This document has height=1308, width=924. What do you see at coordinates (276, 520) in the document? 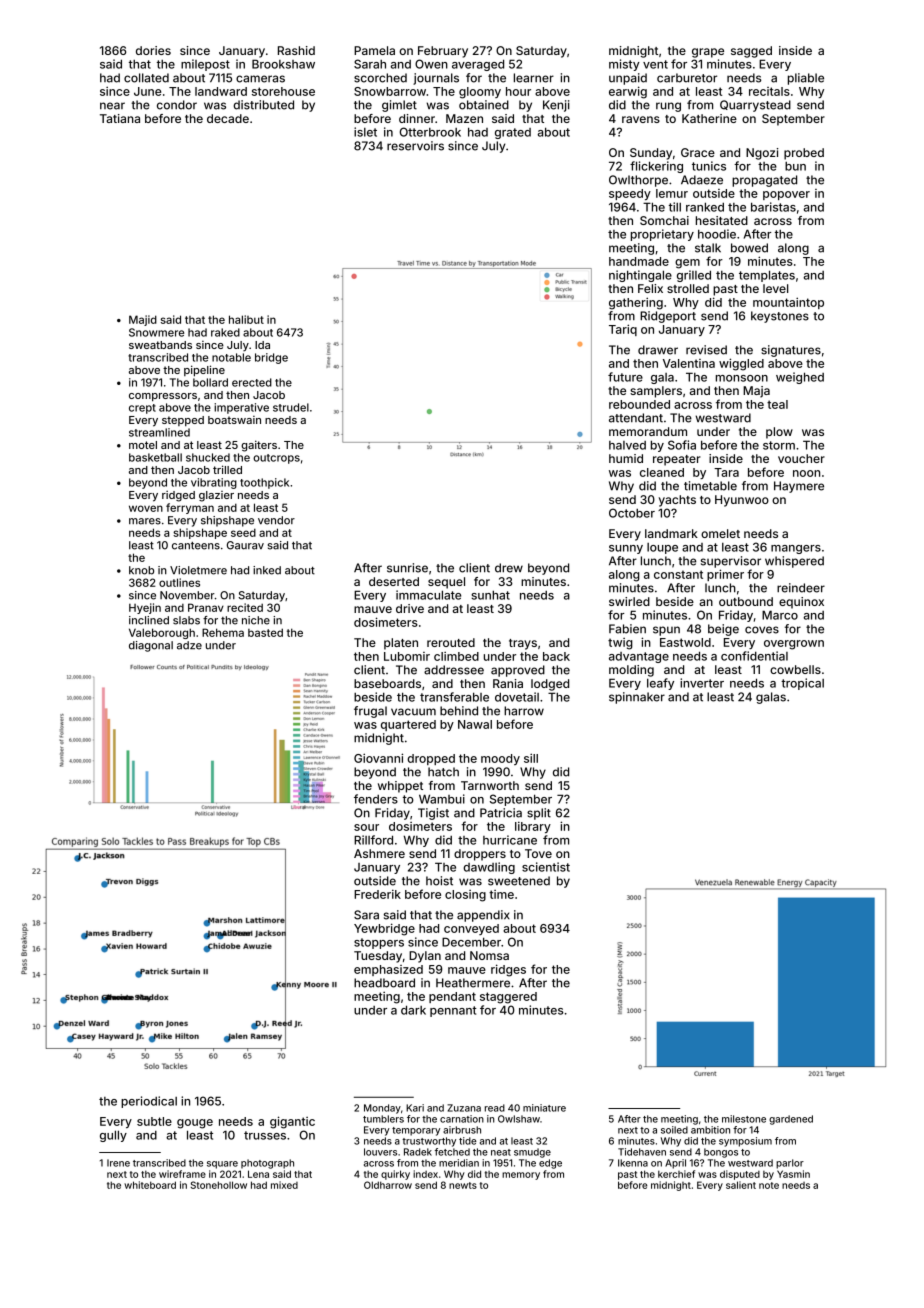
I see `vendor` at bounding box center [276, 520].
